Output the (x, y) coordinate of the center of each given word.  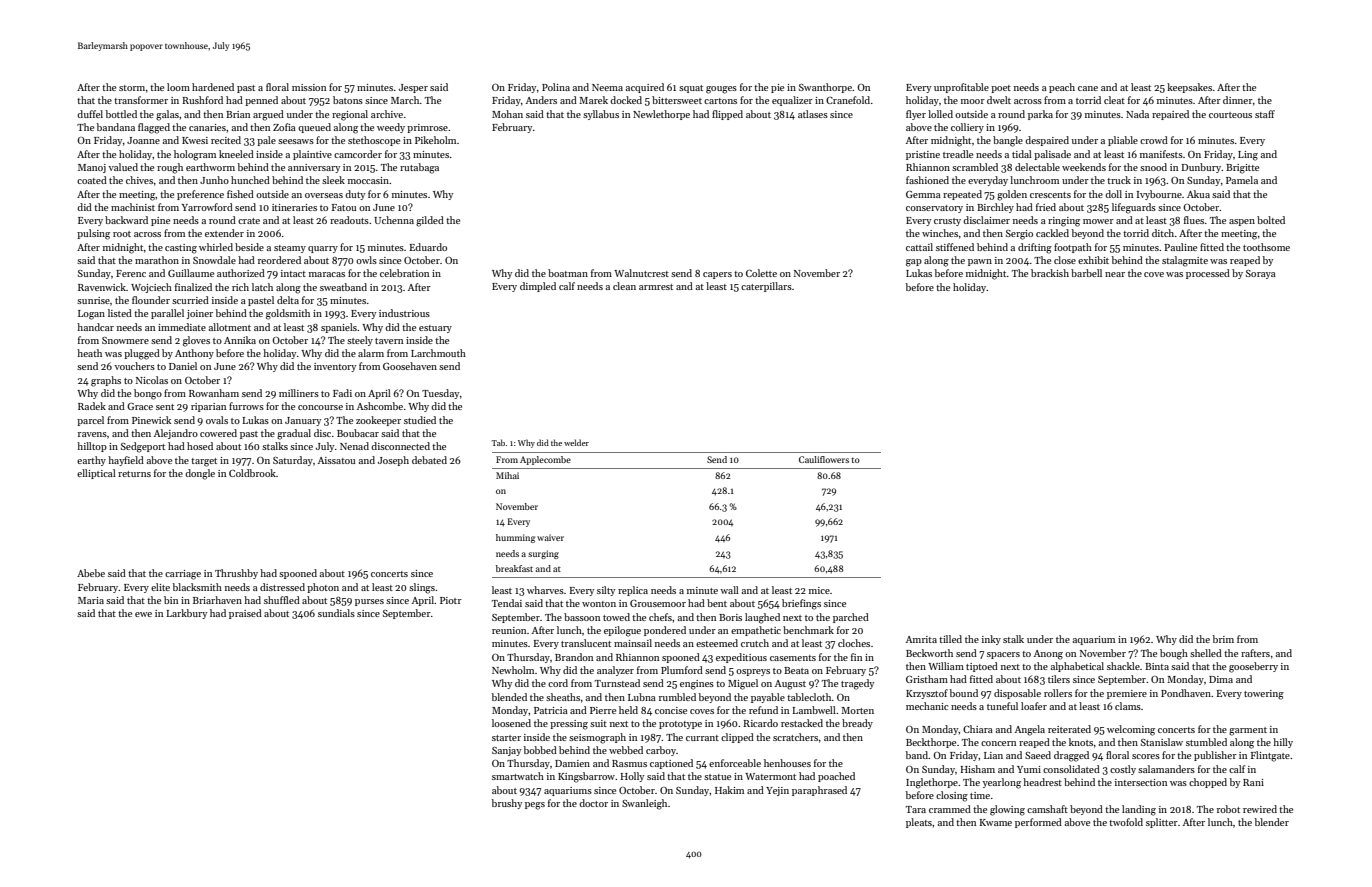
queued (314, 128)
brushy (507, 804)
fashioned (927, 180)
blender (1272, 822)
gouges (721, 90)
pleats (919, 823)
